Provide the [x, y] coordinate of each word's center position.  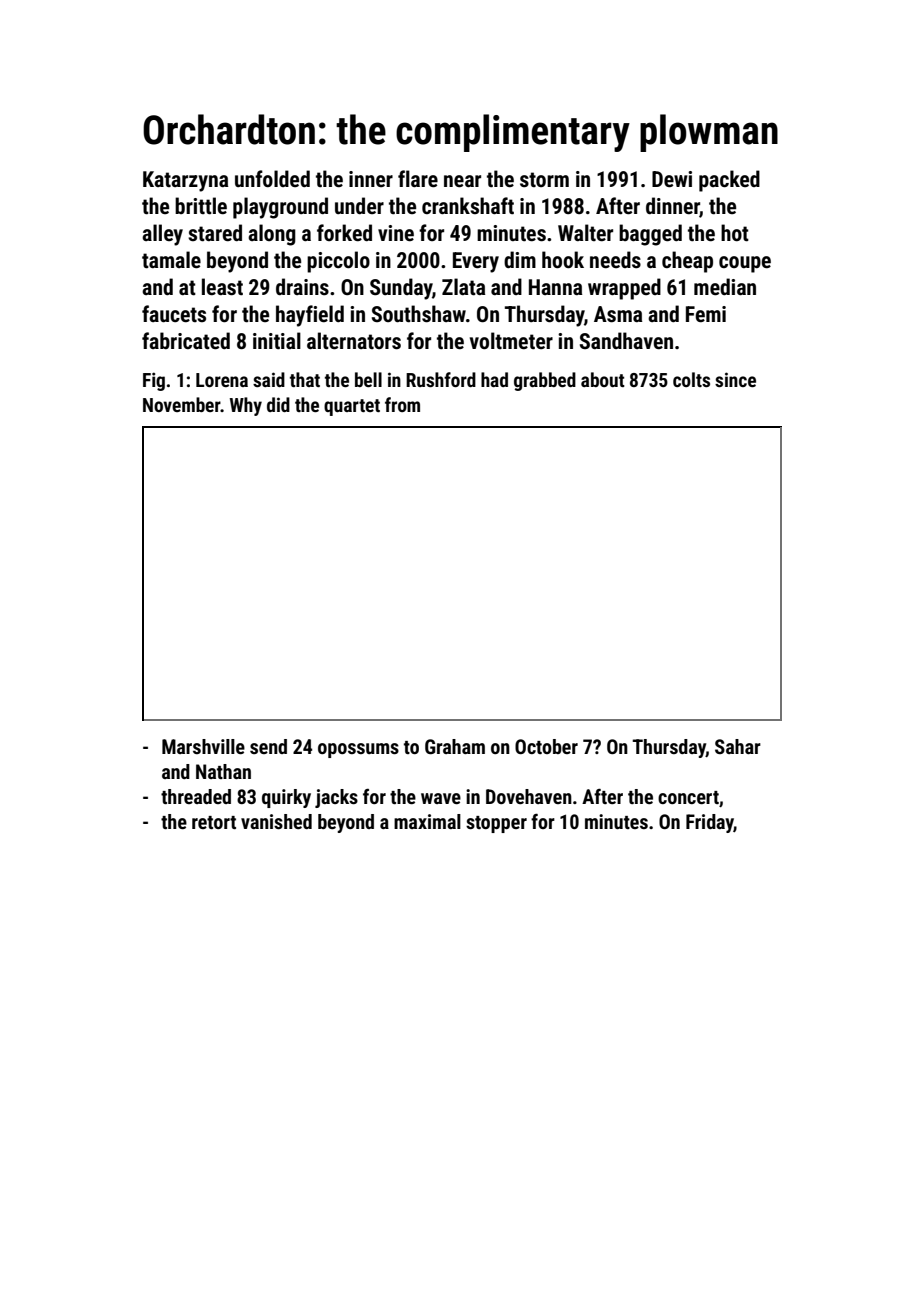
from [402, 404]
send [268, 746]
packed [729, 181]
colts [691, 379]
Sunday [401, 289]
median [725, 287]
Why [246, 406]
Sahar [738, 746]
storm [544, 180]
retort [214, 822]
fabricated [186, 341]
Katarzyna [185, 181]
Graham [455, 746]
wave [441, 798]
